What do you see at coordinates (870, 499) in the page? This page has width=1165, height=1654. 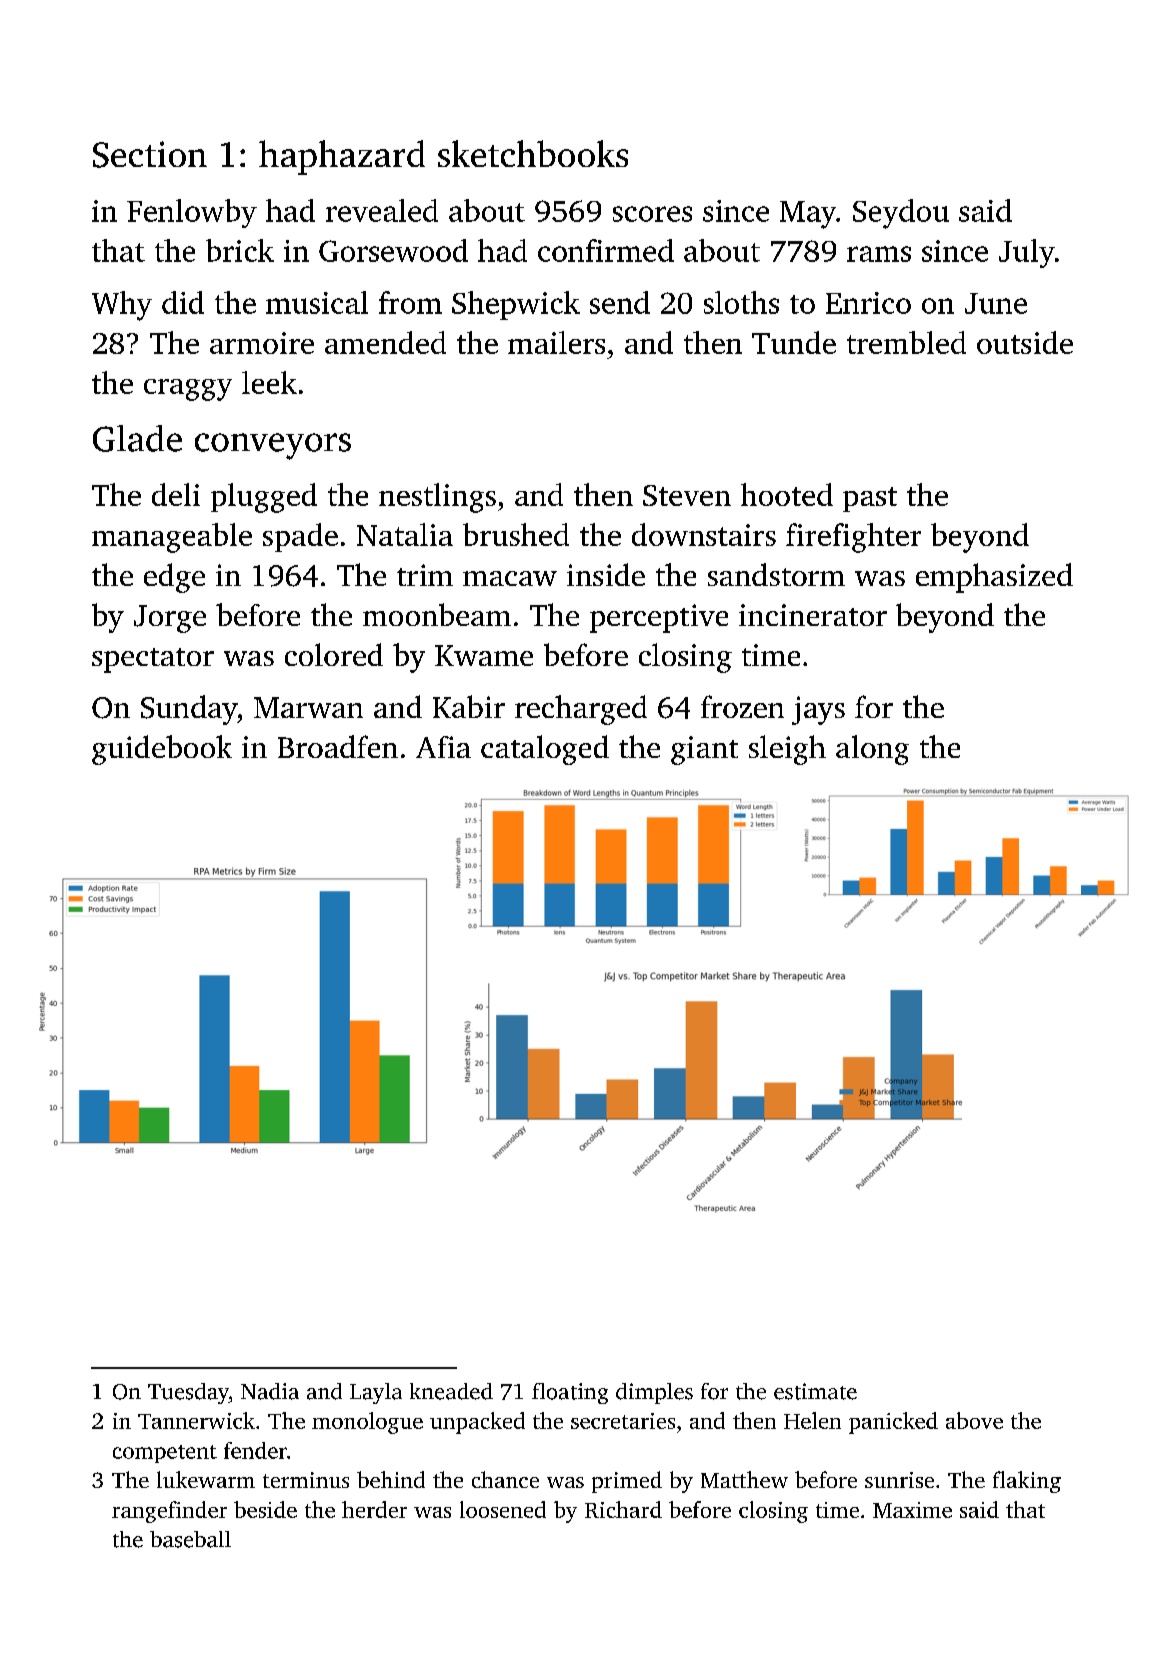 I see `past` at bounding box center [870, 499].
